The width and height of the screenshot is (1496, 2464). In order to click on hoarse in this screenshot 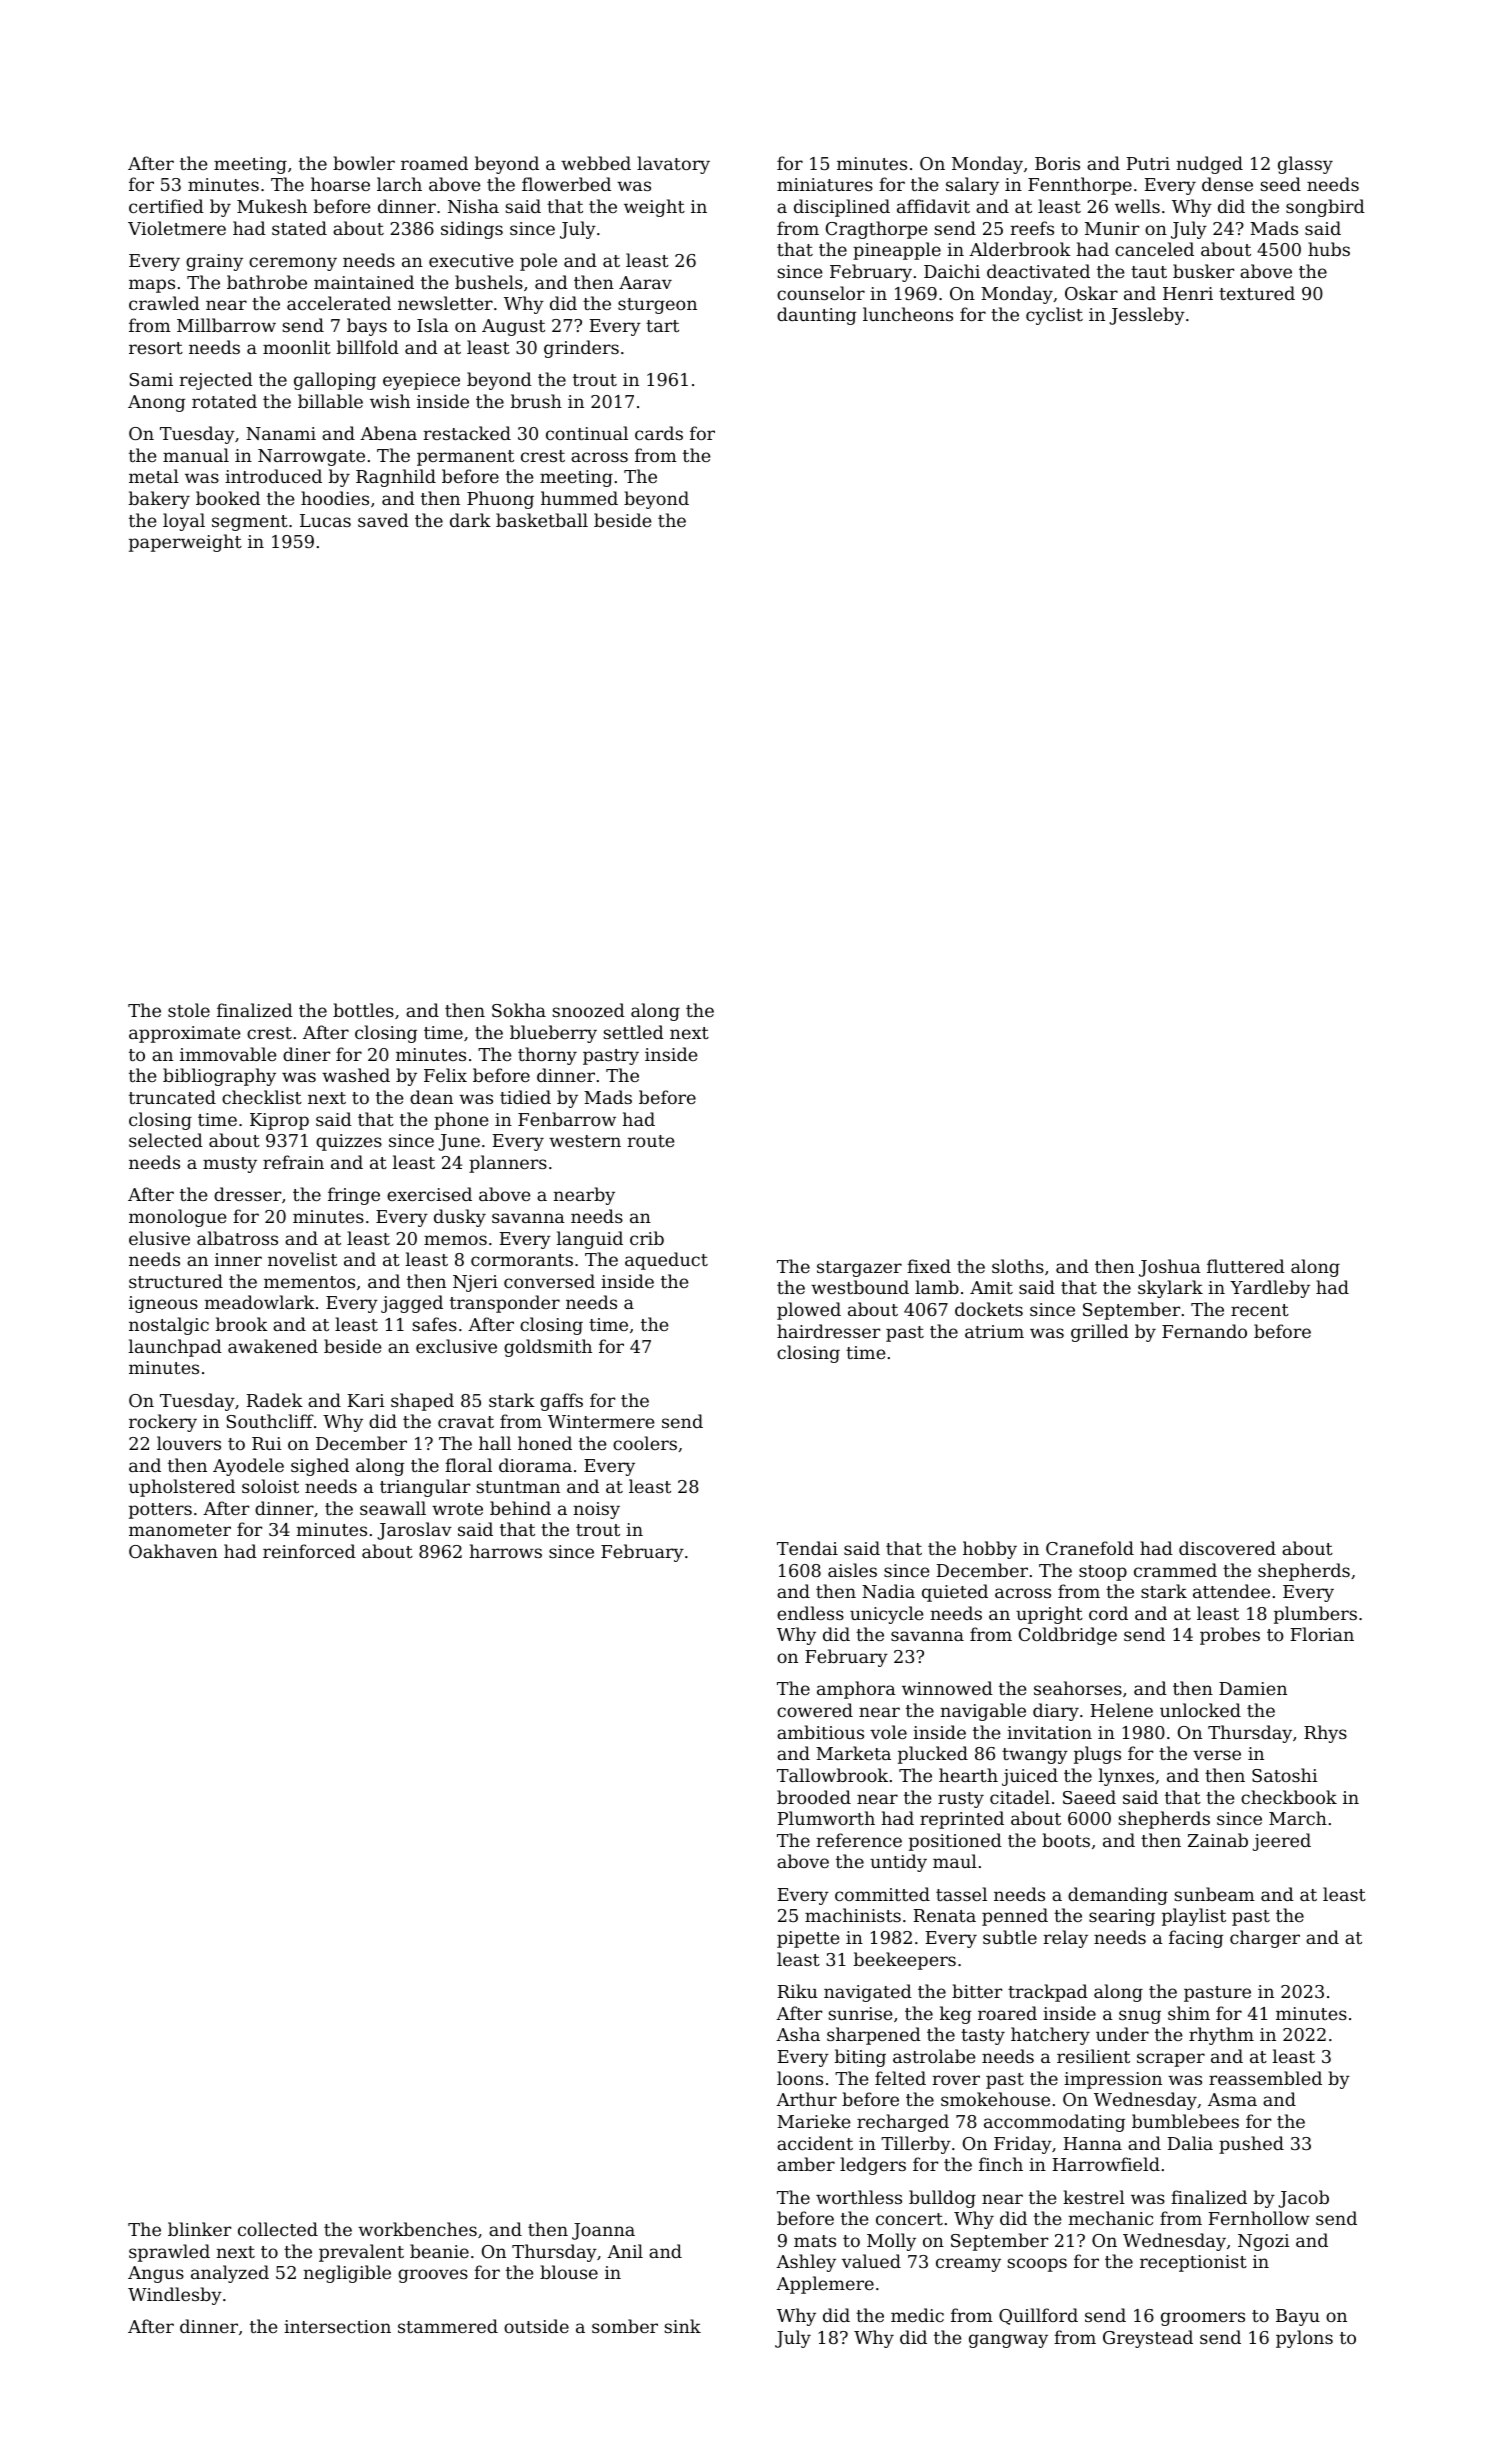, I will do `click(340, 184)`.
